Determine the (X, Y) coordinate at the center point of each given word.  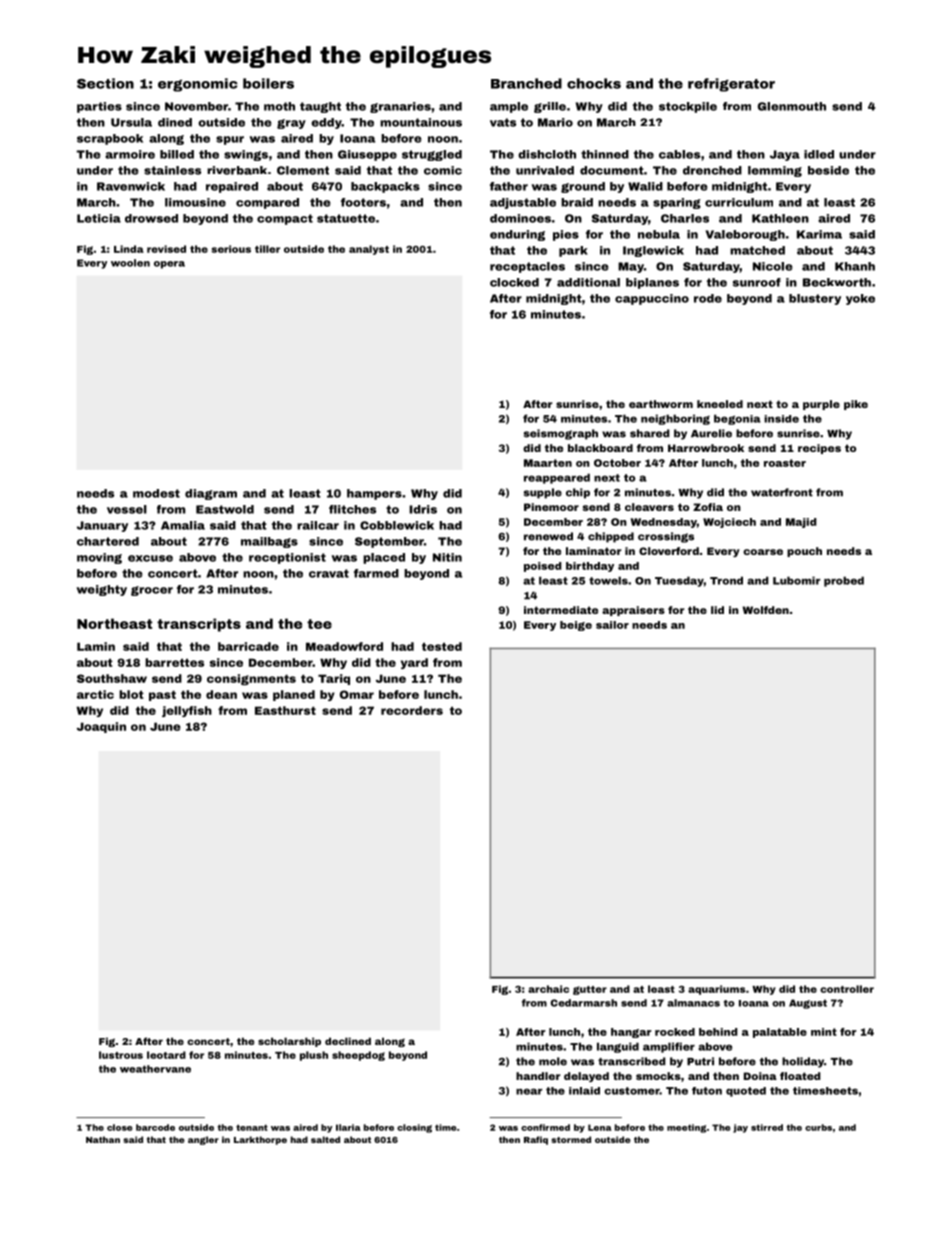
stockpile (688, 107)
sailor (612, 625)
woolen (130, 263)
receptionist (287, 558)
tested (442, 646)
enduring (517, 235)
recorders (412, 710)
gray (291, 124)
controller (847, 989)
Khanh (855, 266)
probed (844, 581)
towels (608, 580)
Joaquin (101, 727)
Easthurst (285, 710)
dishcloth (547, 154)
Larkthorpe (260, 1140)
